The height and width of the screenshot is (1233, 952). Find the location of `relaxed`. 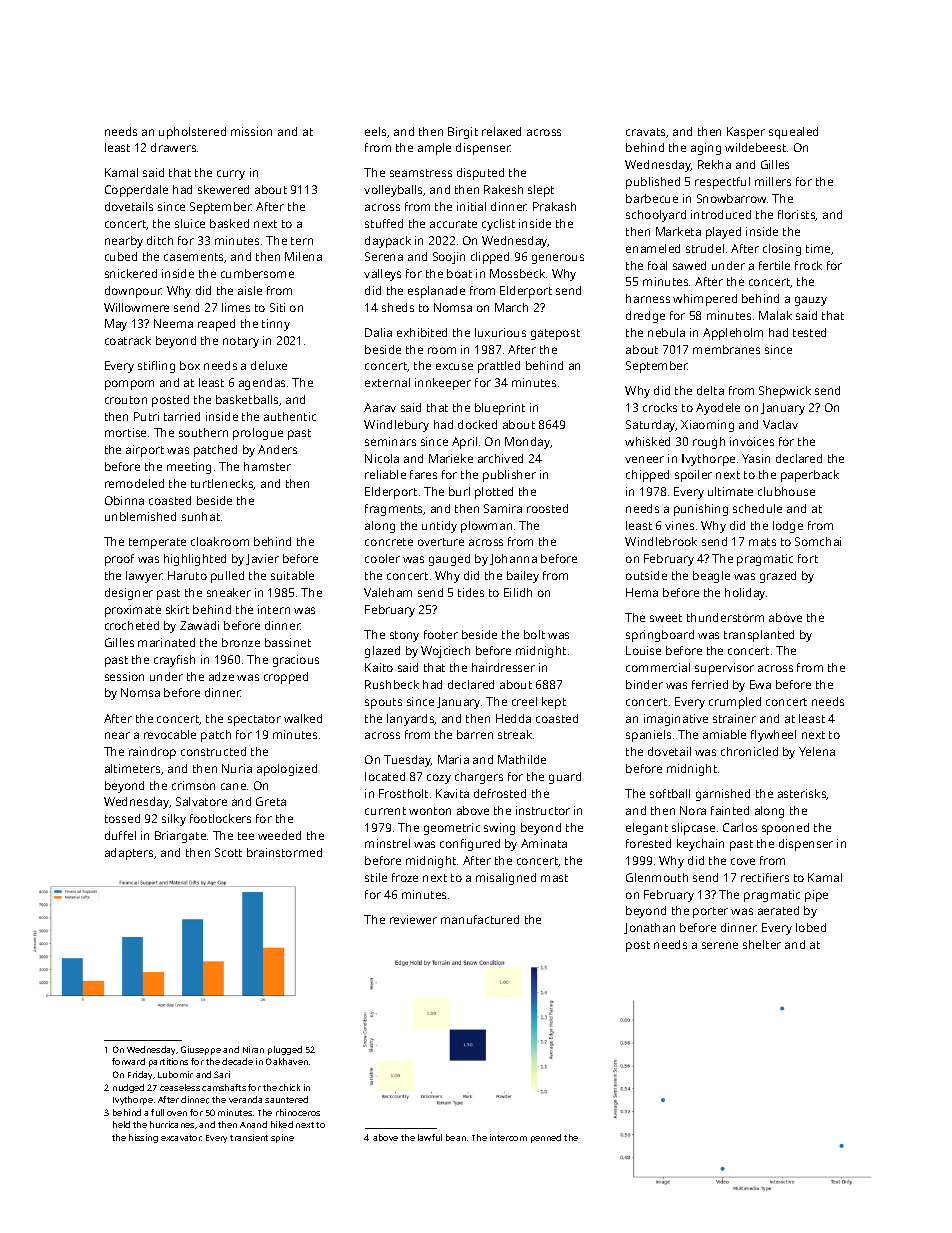

relaxed is located at coordinates (501, 131).
